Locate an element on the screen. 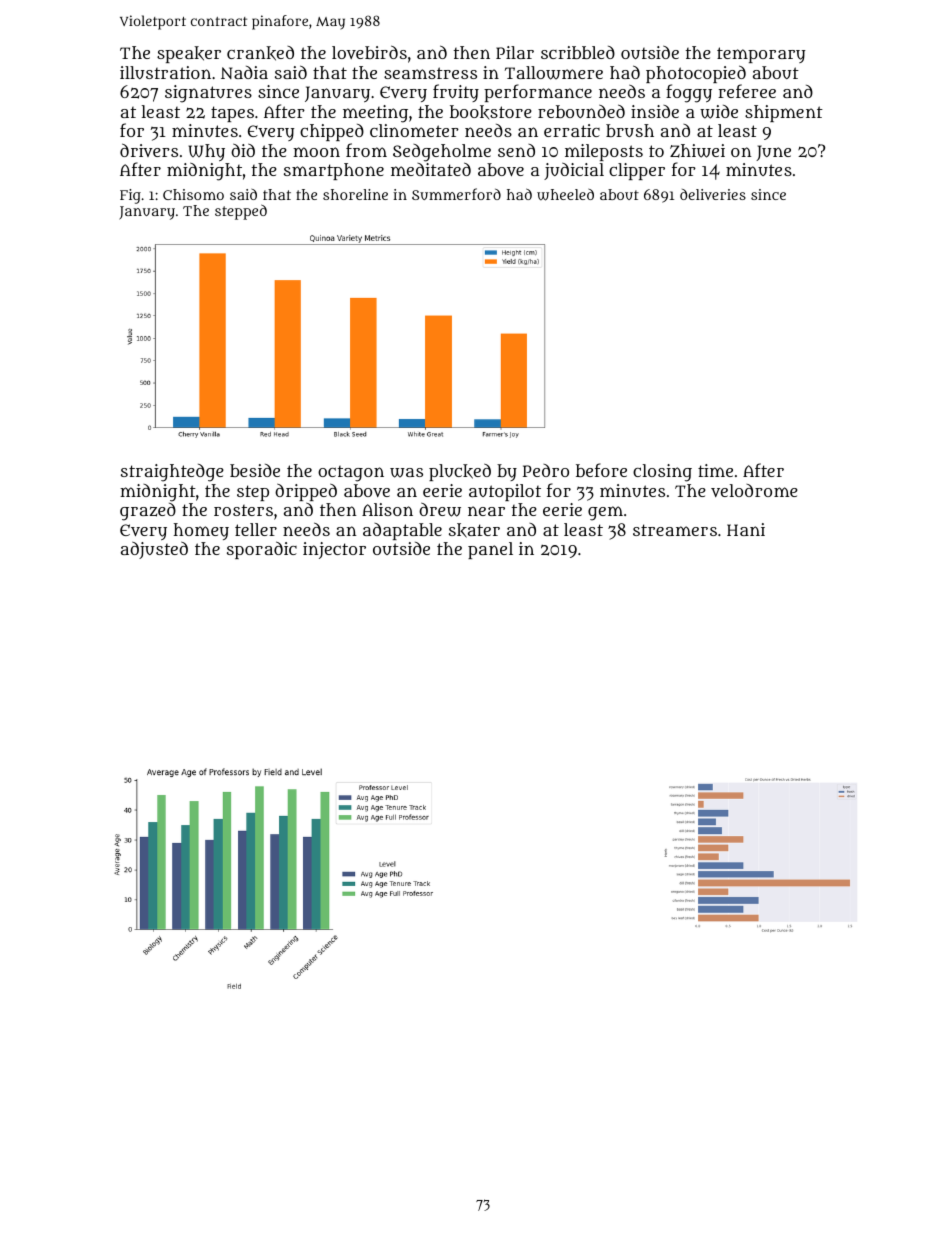 This screenshot has height=1233, width=952. beside is located at coordinates (255, 470).
